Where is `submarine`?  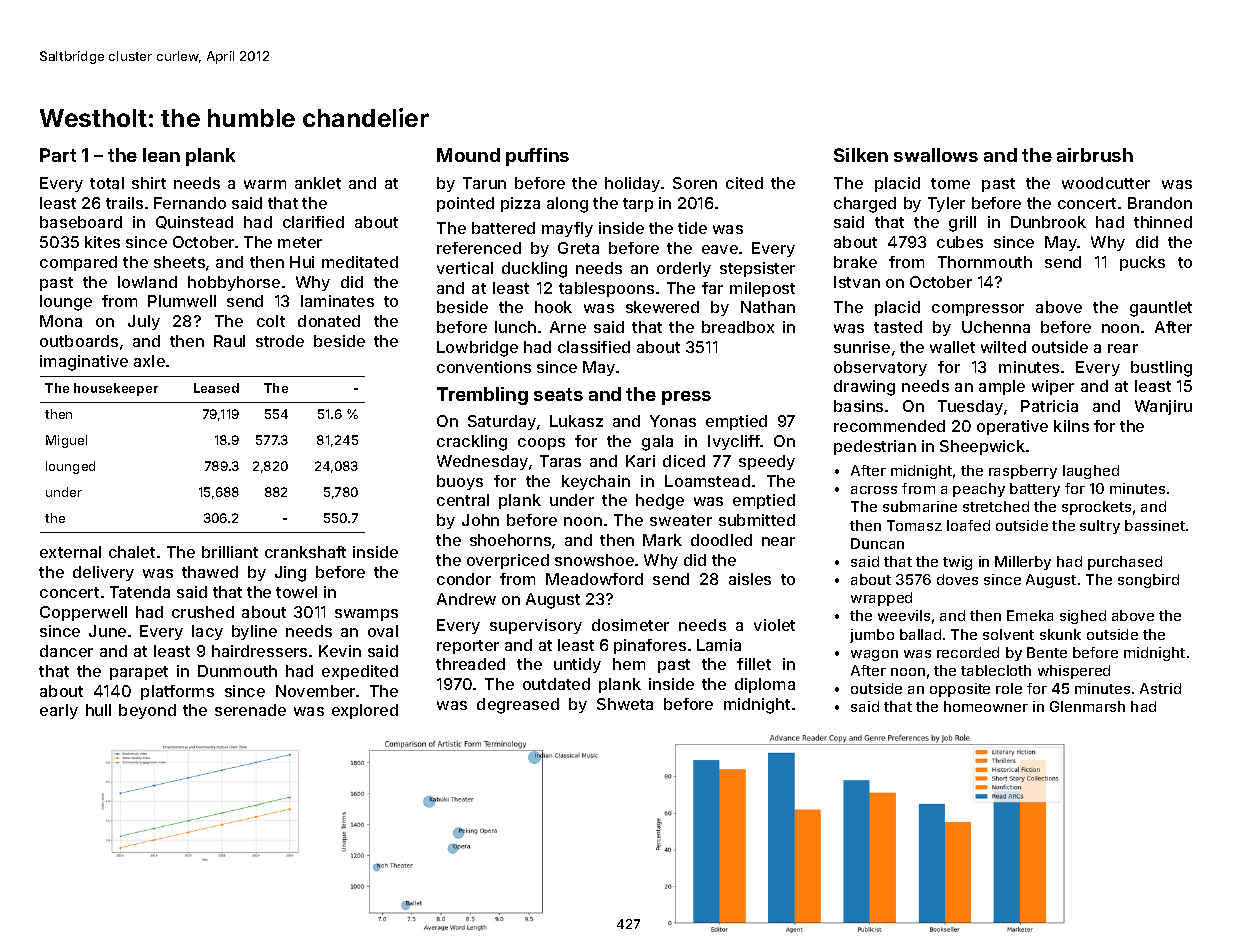
submarine is located at coordinates (920, 506).
